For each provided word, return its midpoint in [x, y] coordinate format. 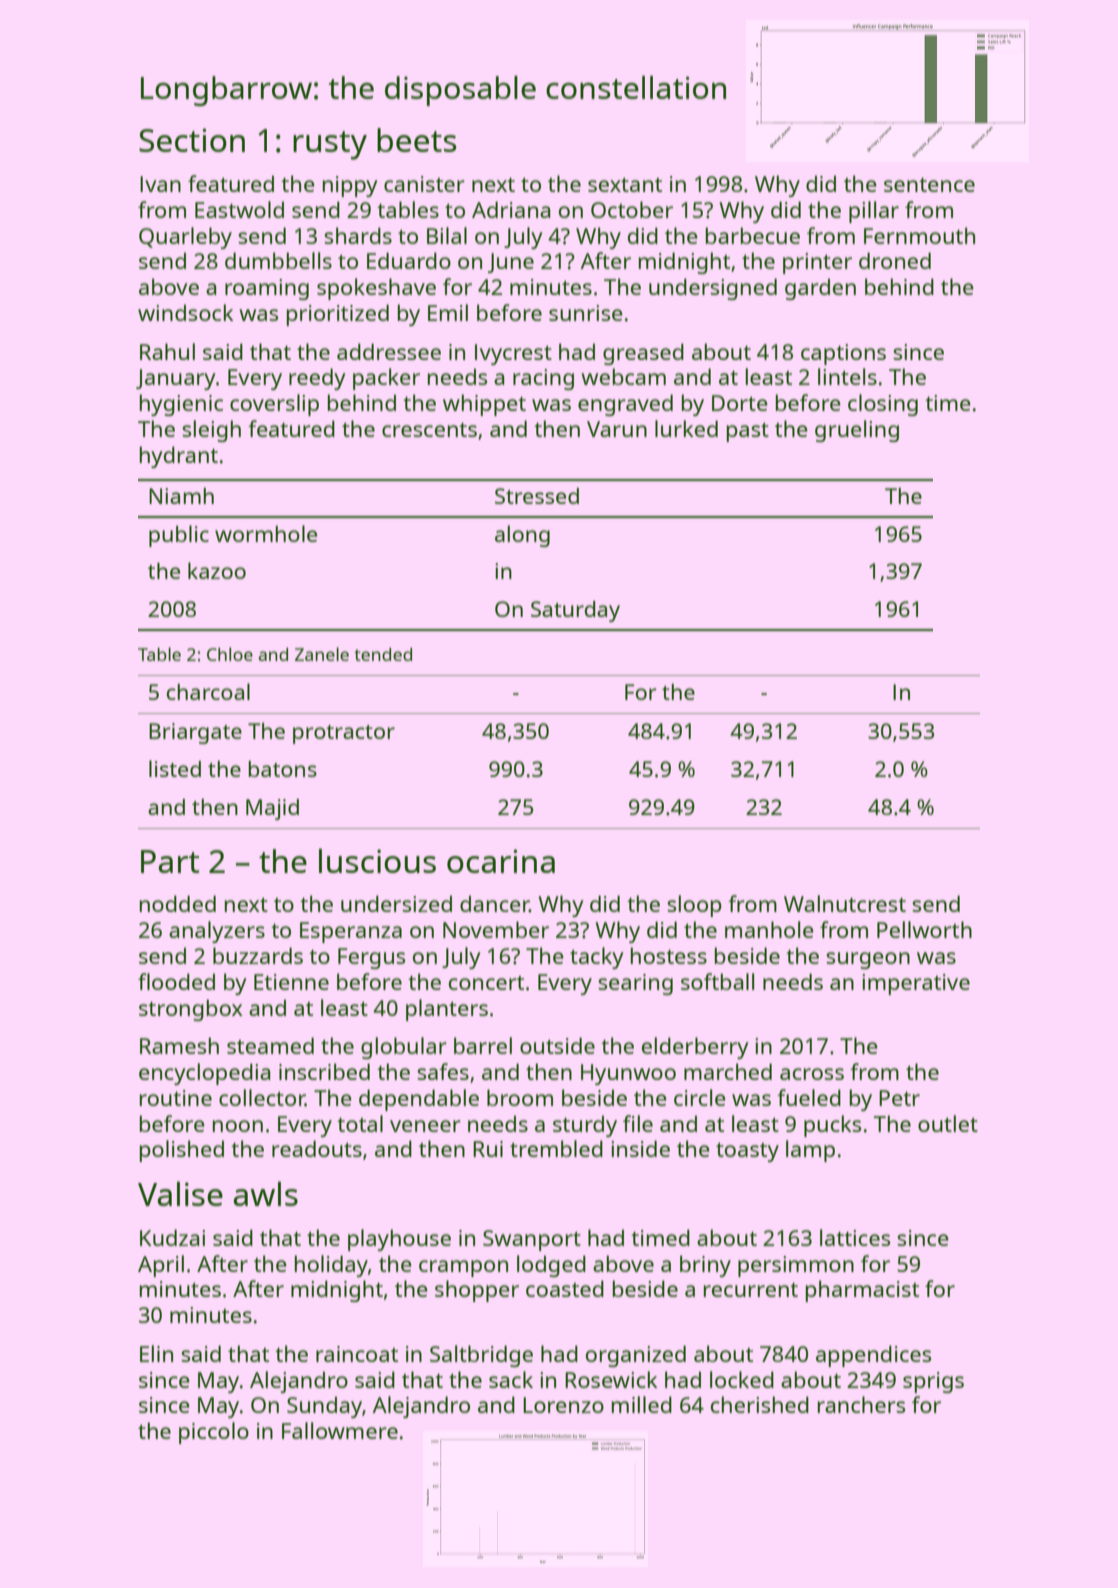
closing [883, 405]
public [179, 536]
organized [636, 1356]
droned [895, 260]
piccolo [214, 1433]
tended [383, 654]
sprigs [933, 1382]
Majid [272, 809]
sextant [625, 184]
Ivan [160, 184]
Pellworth [924, 929]
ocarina [501, 861]
